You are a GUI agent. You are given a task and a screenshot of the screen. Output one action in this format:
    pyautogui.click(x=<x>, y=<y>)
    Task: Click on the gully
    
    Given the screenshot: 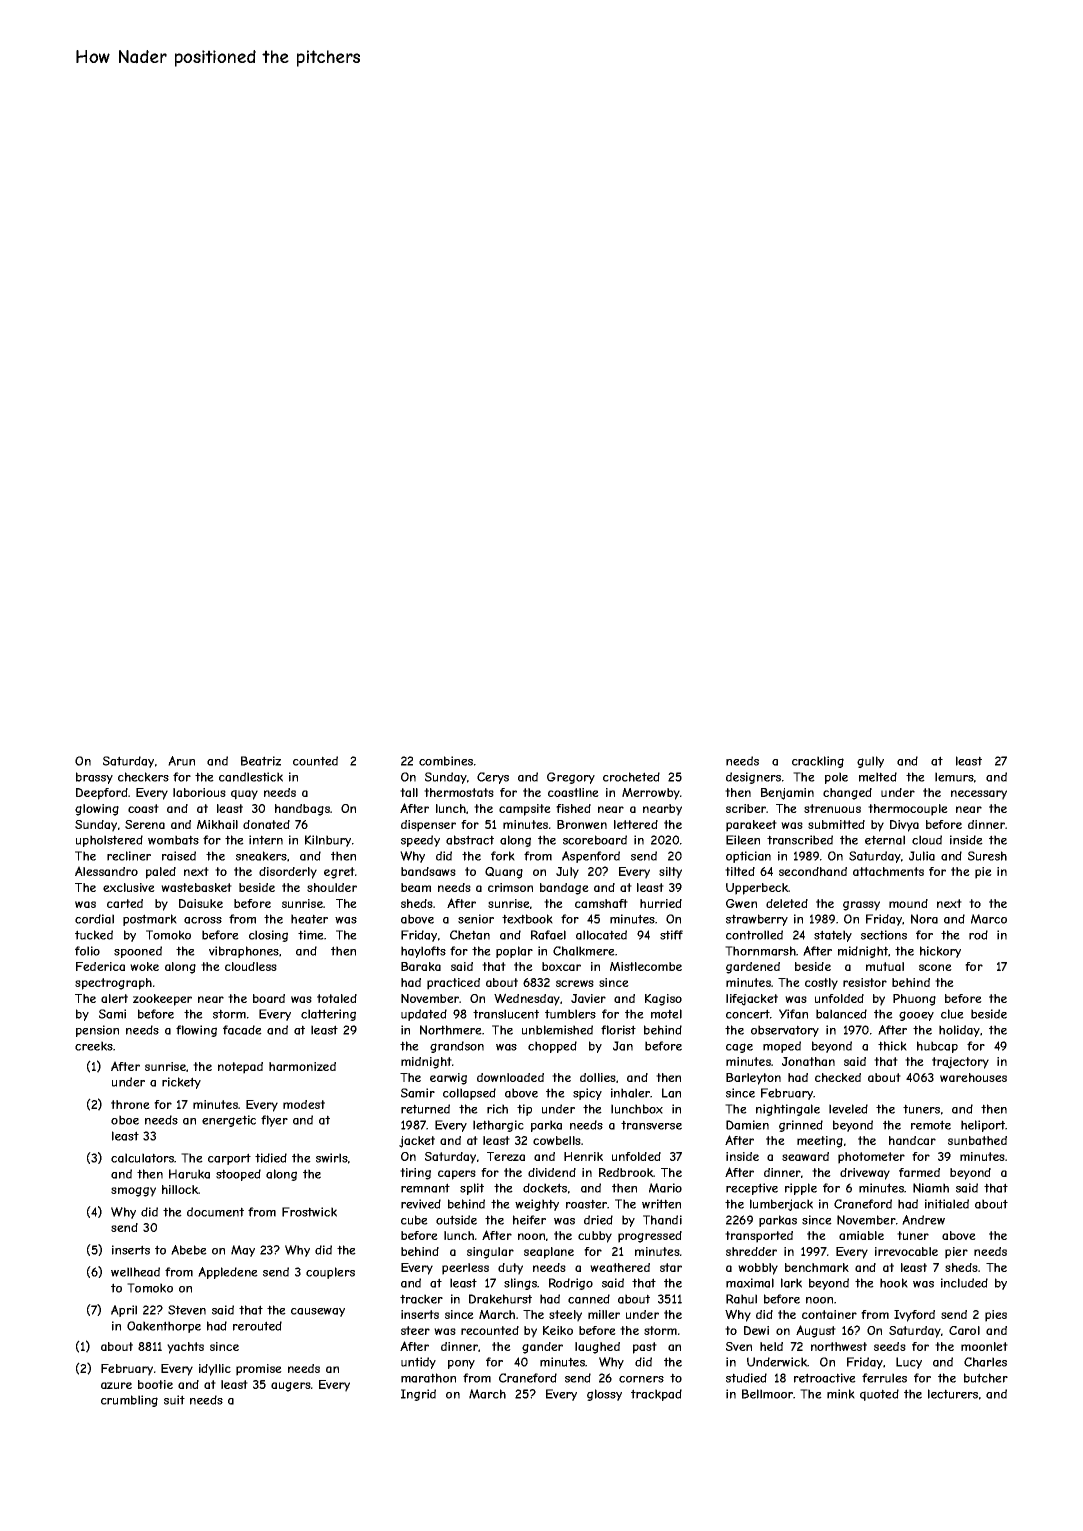 What is the action you would take?
    pyautogui.click(x=870, y=762)
